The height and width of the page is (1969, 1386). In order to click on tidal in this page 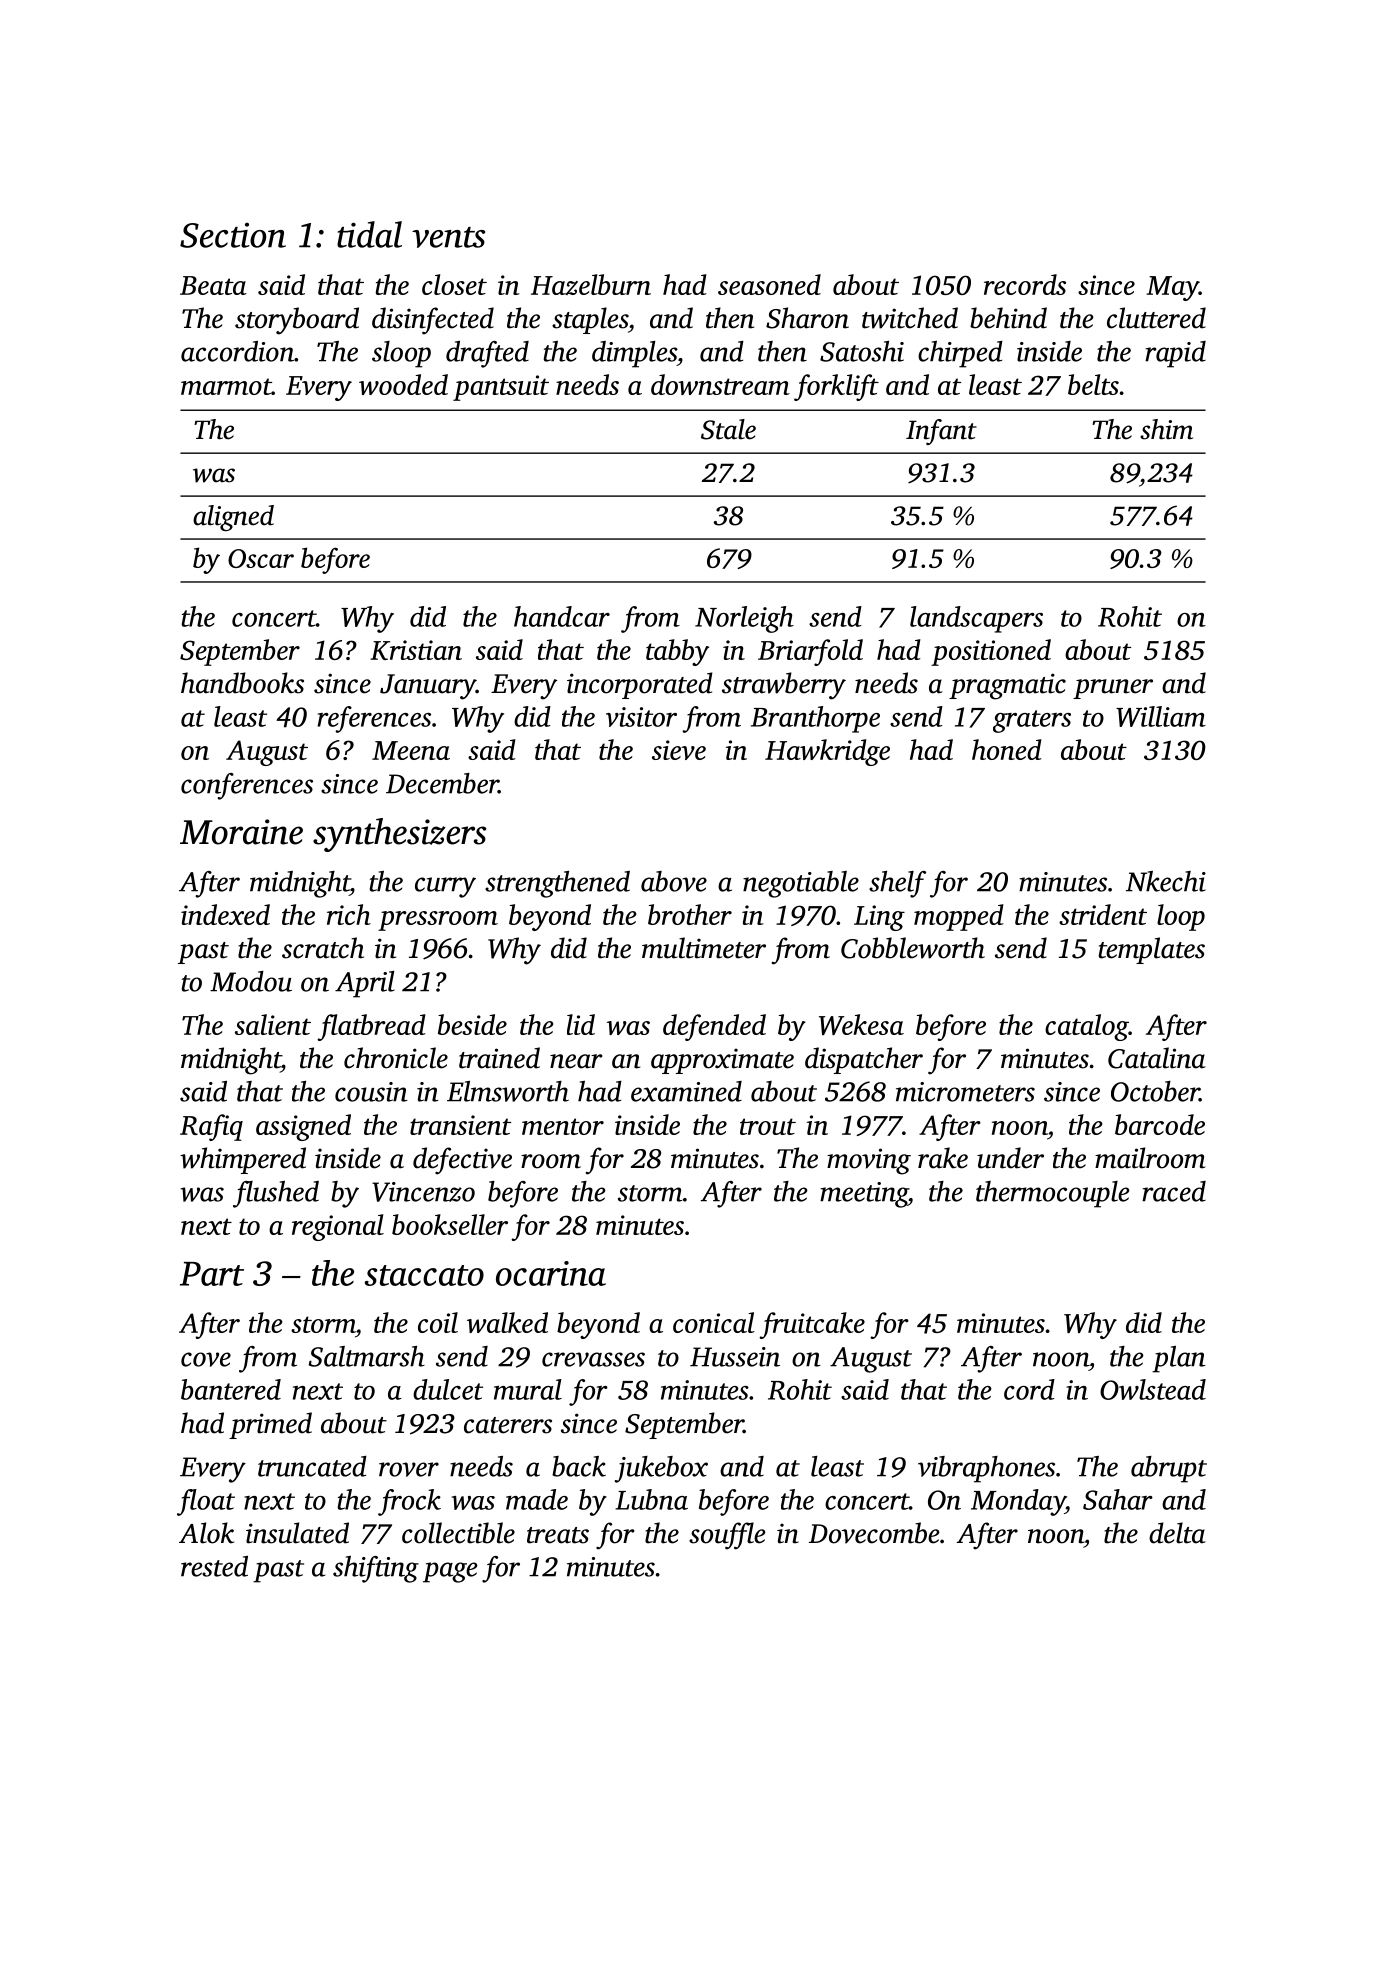, I will do `click(369, 234)`.
